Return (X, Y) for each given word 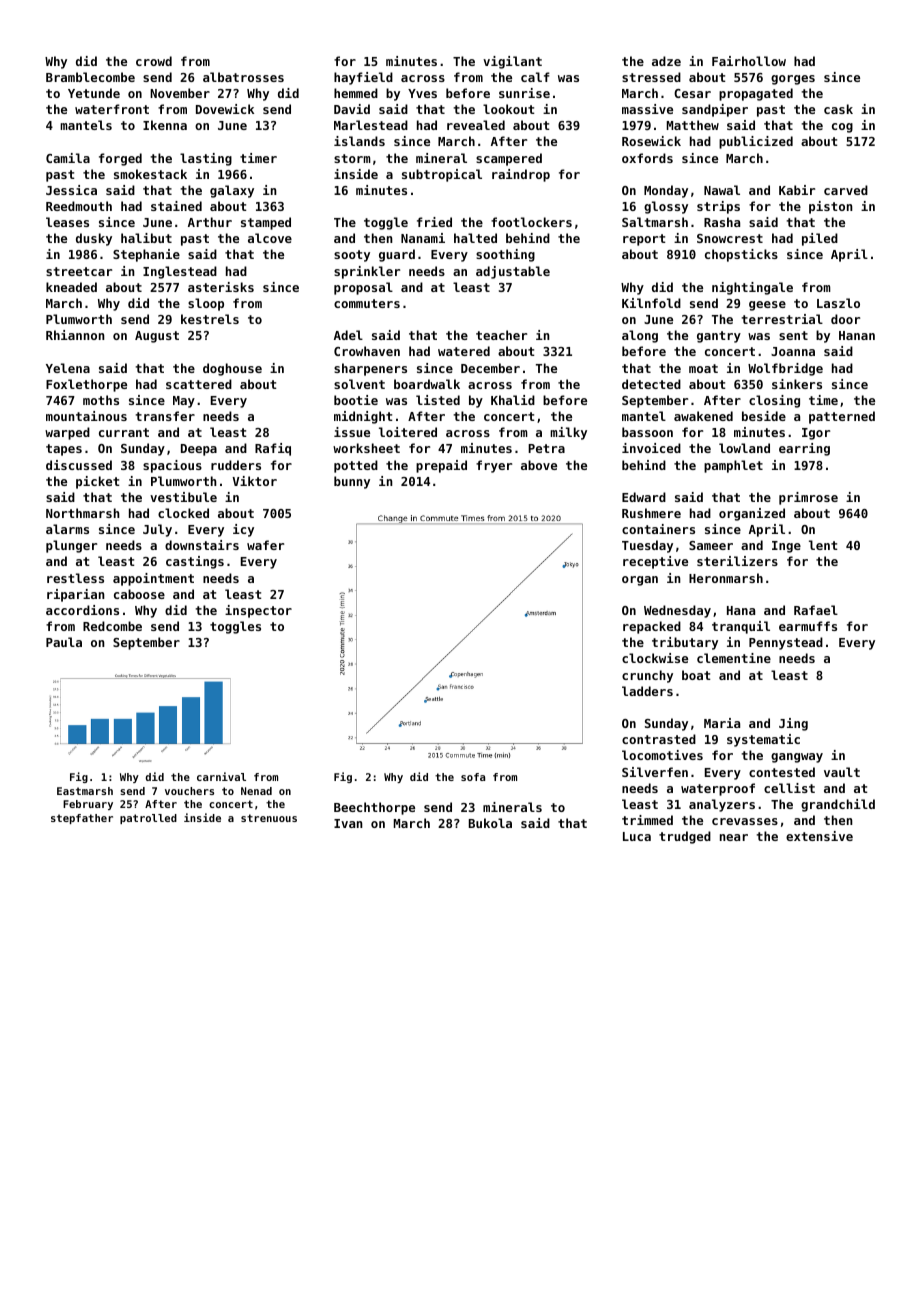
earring (804, 449)
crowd (154, 61)
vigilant (512, 62)
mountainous (86, 416)
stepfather (82, 819)
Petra (546, 448)
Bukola (490, 823)
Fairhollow (749, 61)
